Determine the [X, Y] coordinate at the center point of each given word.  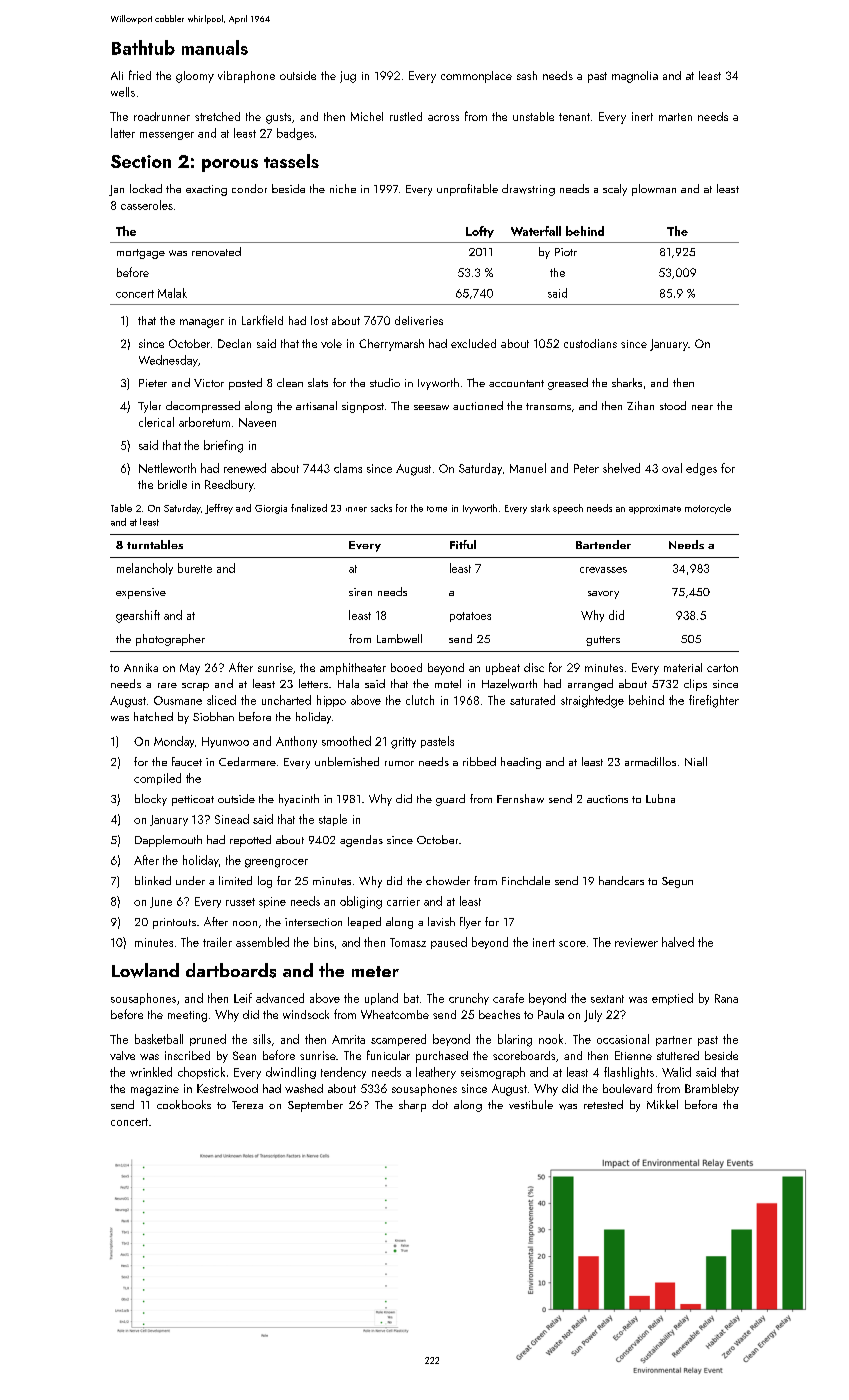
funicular [388, 1055]
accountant [516, 383]
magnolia [635, 77]
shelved [621, 468]
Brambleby [712, 1090]
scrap [195, 687]
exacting [206, 190]
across [443, 118]
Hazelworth [509, 684]
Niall [696, 761]
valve [122, 1055]
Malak [172, 293]
